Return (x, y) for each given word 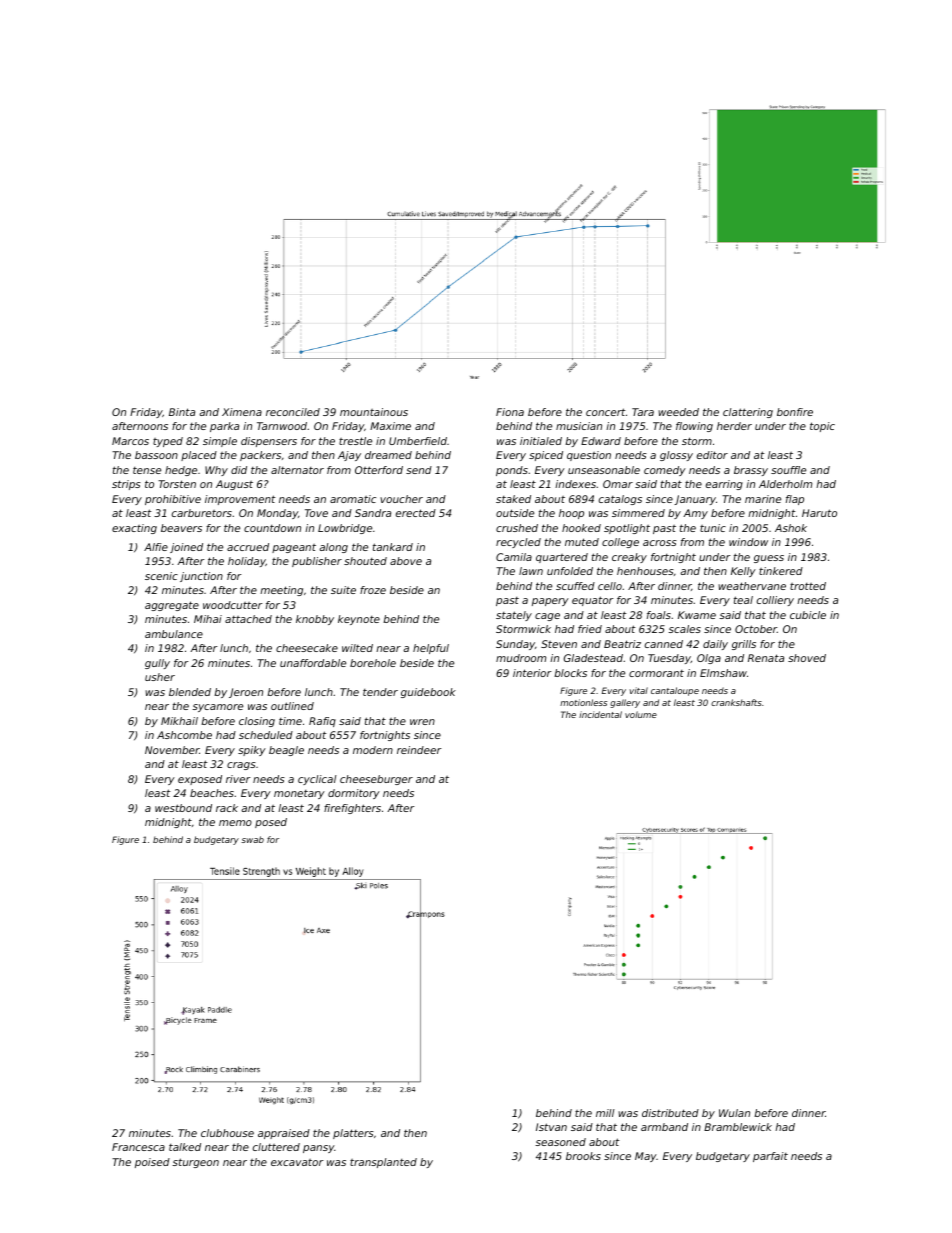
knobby (315, 620)
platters (353, 1134)
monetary (299, 794)
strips (126, 485)
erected (416, 513)
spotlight (627, 529)
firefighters (352, 809)
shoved (807, 658)
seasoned (560, 1142)
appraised (284, 1134)
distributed (670, 1113)
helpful (431, 649)
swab (252, 839)
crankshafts (736, 702)
